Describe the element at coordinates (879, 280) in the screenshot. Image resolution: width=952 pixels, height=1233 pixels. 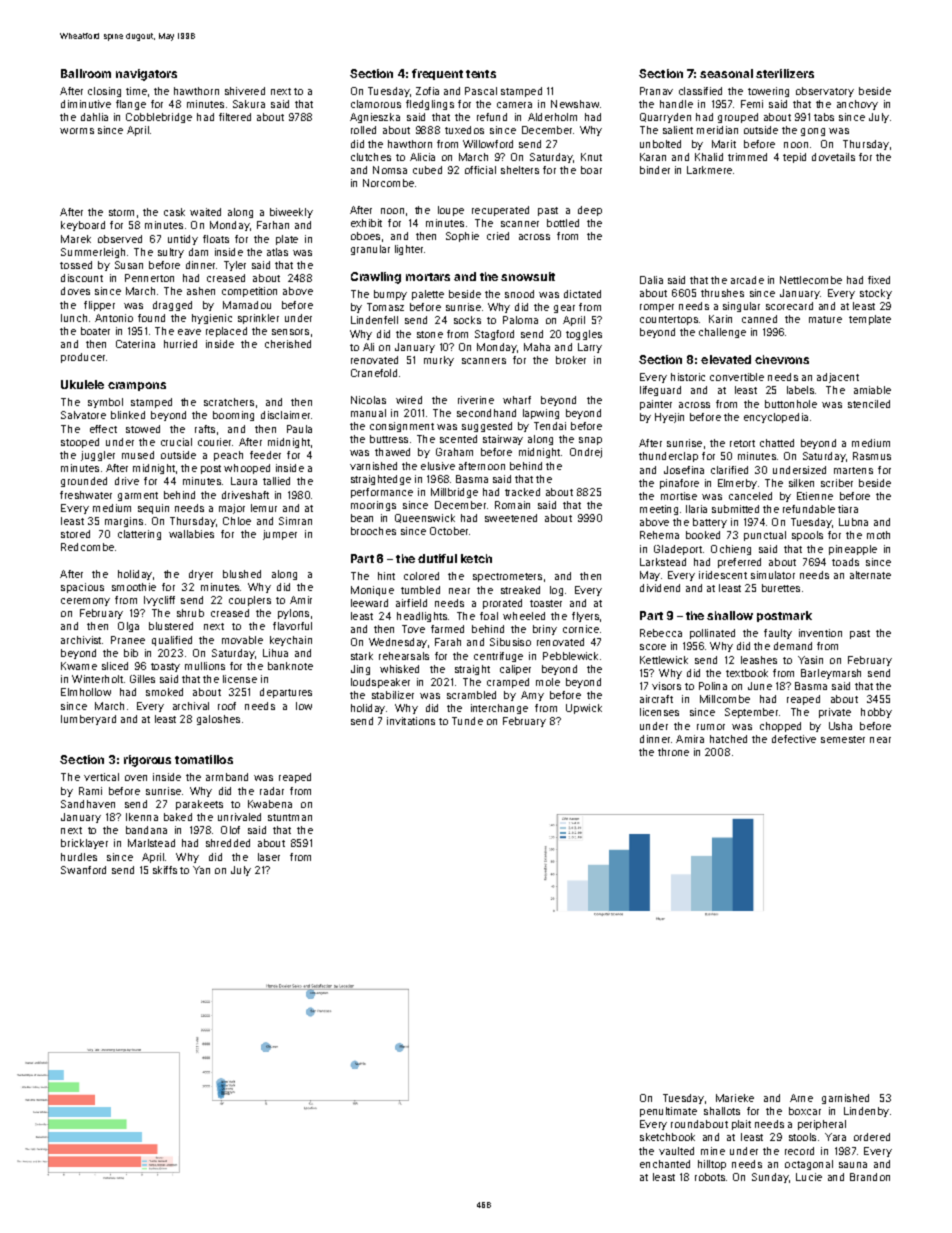
I see `fixed` at that location.
